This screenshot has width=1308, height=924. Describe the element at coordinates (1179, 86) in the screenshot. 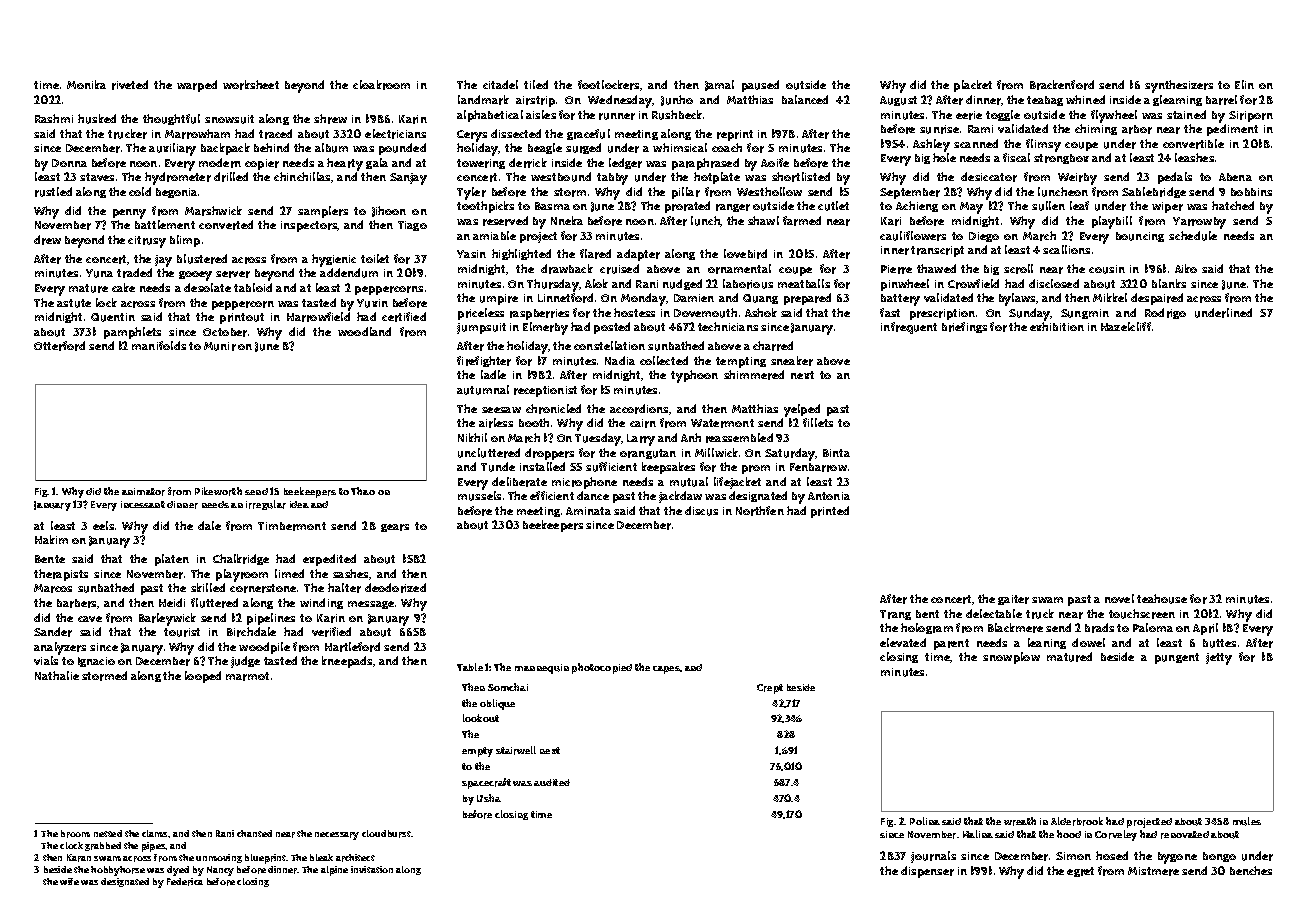

I see `synthesizers` at that location.
